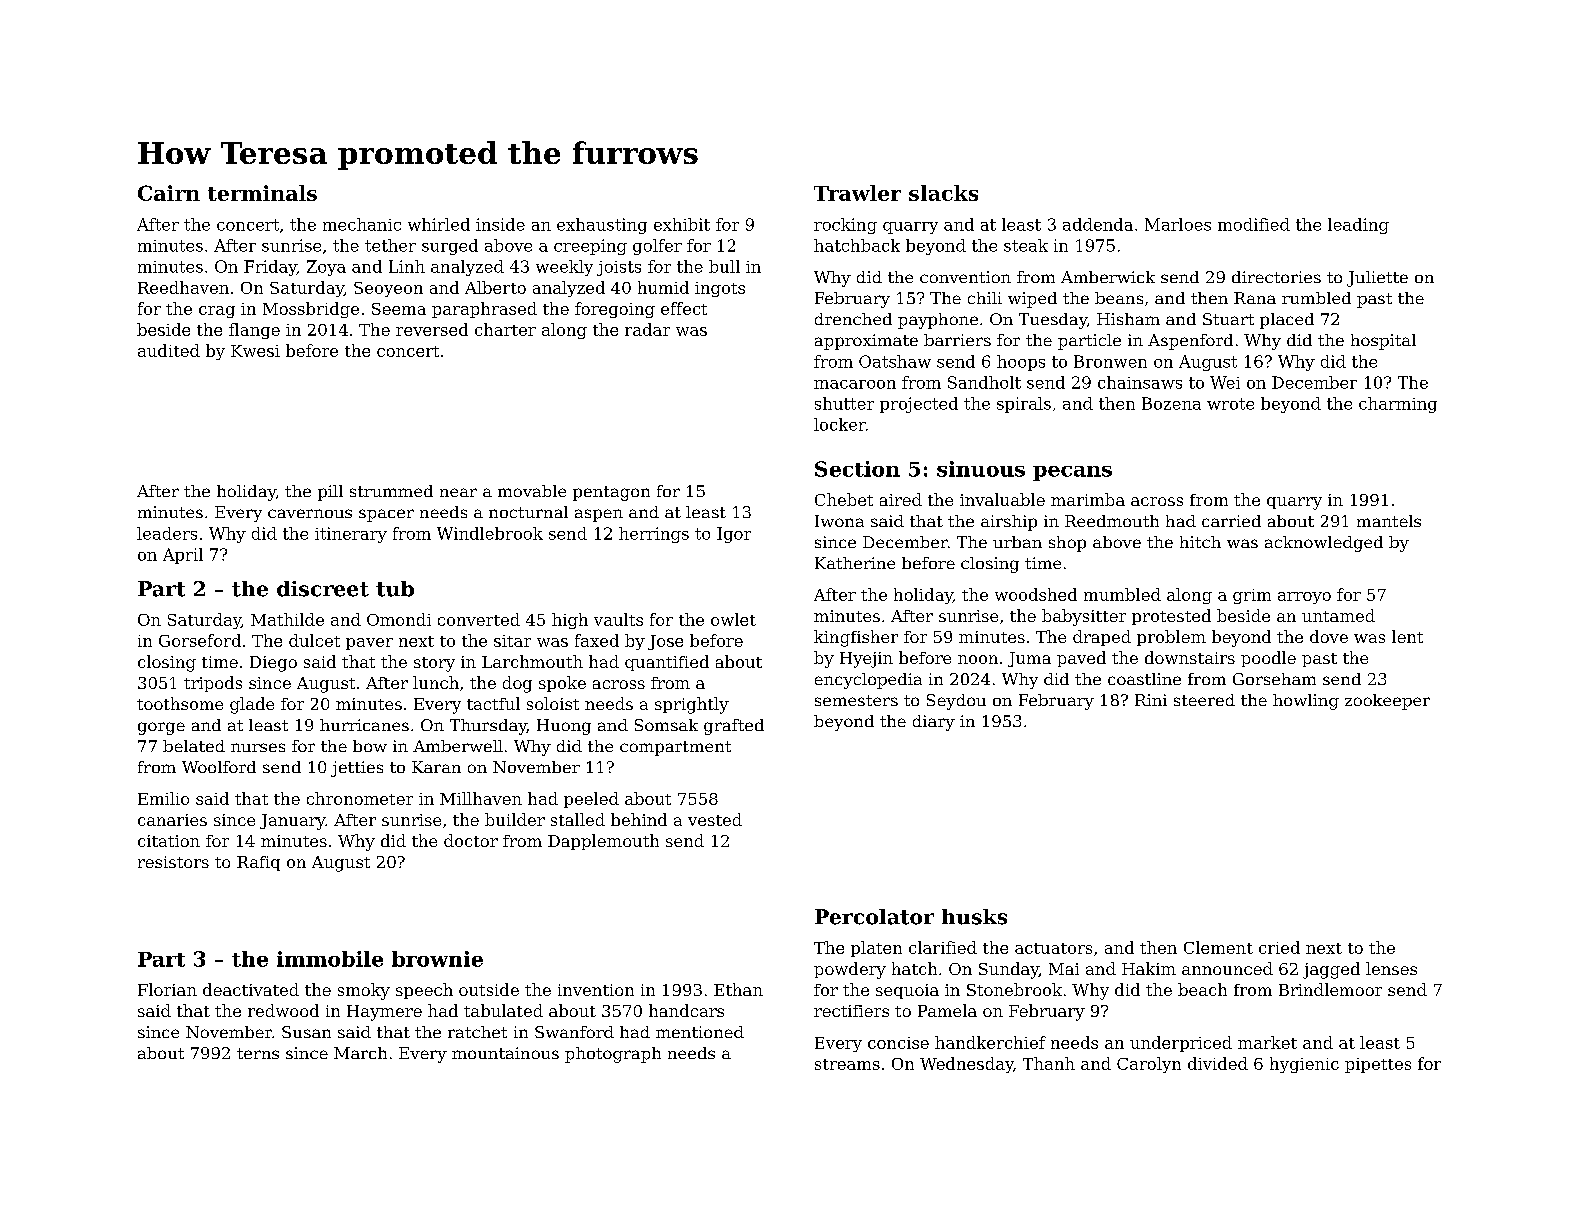 The width and height of the screenshot is (1580, 1221). I want to click on foregoing, so click(615, 310).
